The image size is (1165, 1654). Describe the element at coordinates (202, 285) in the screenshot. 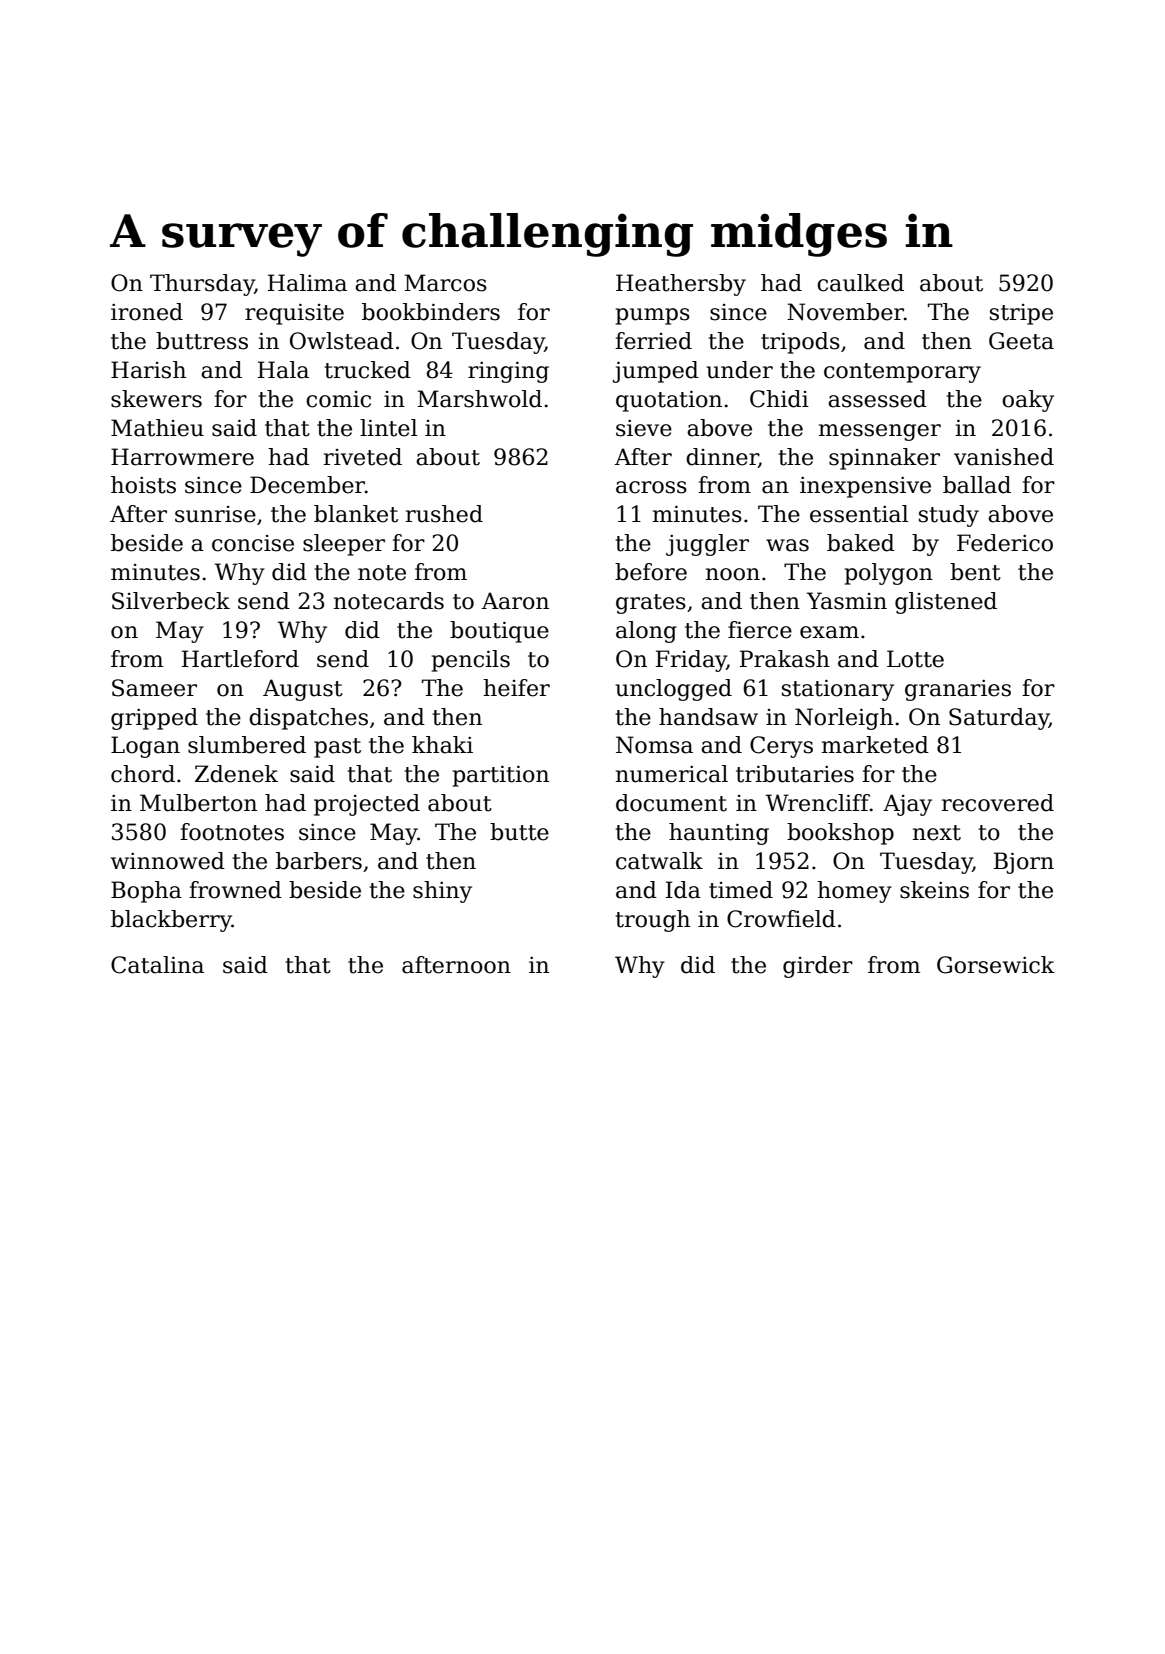

I see `Thursday` at that location.
